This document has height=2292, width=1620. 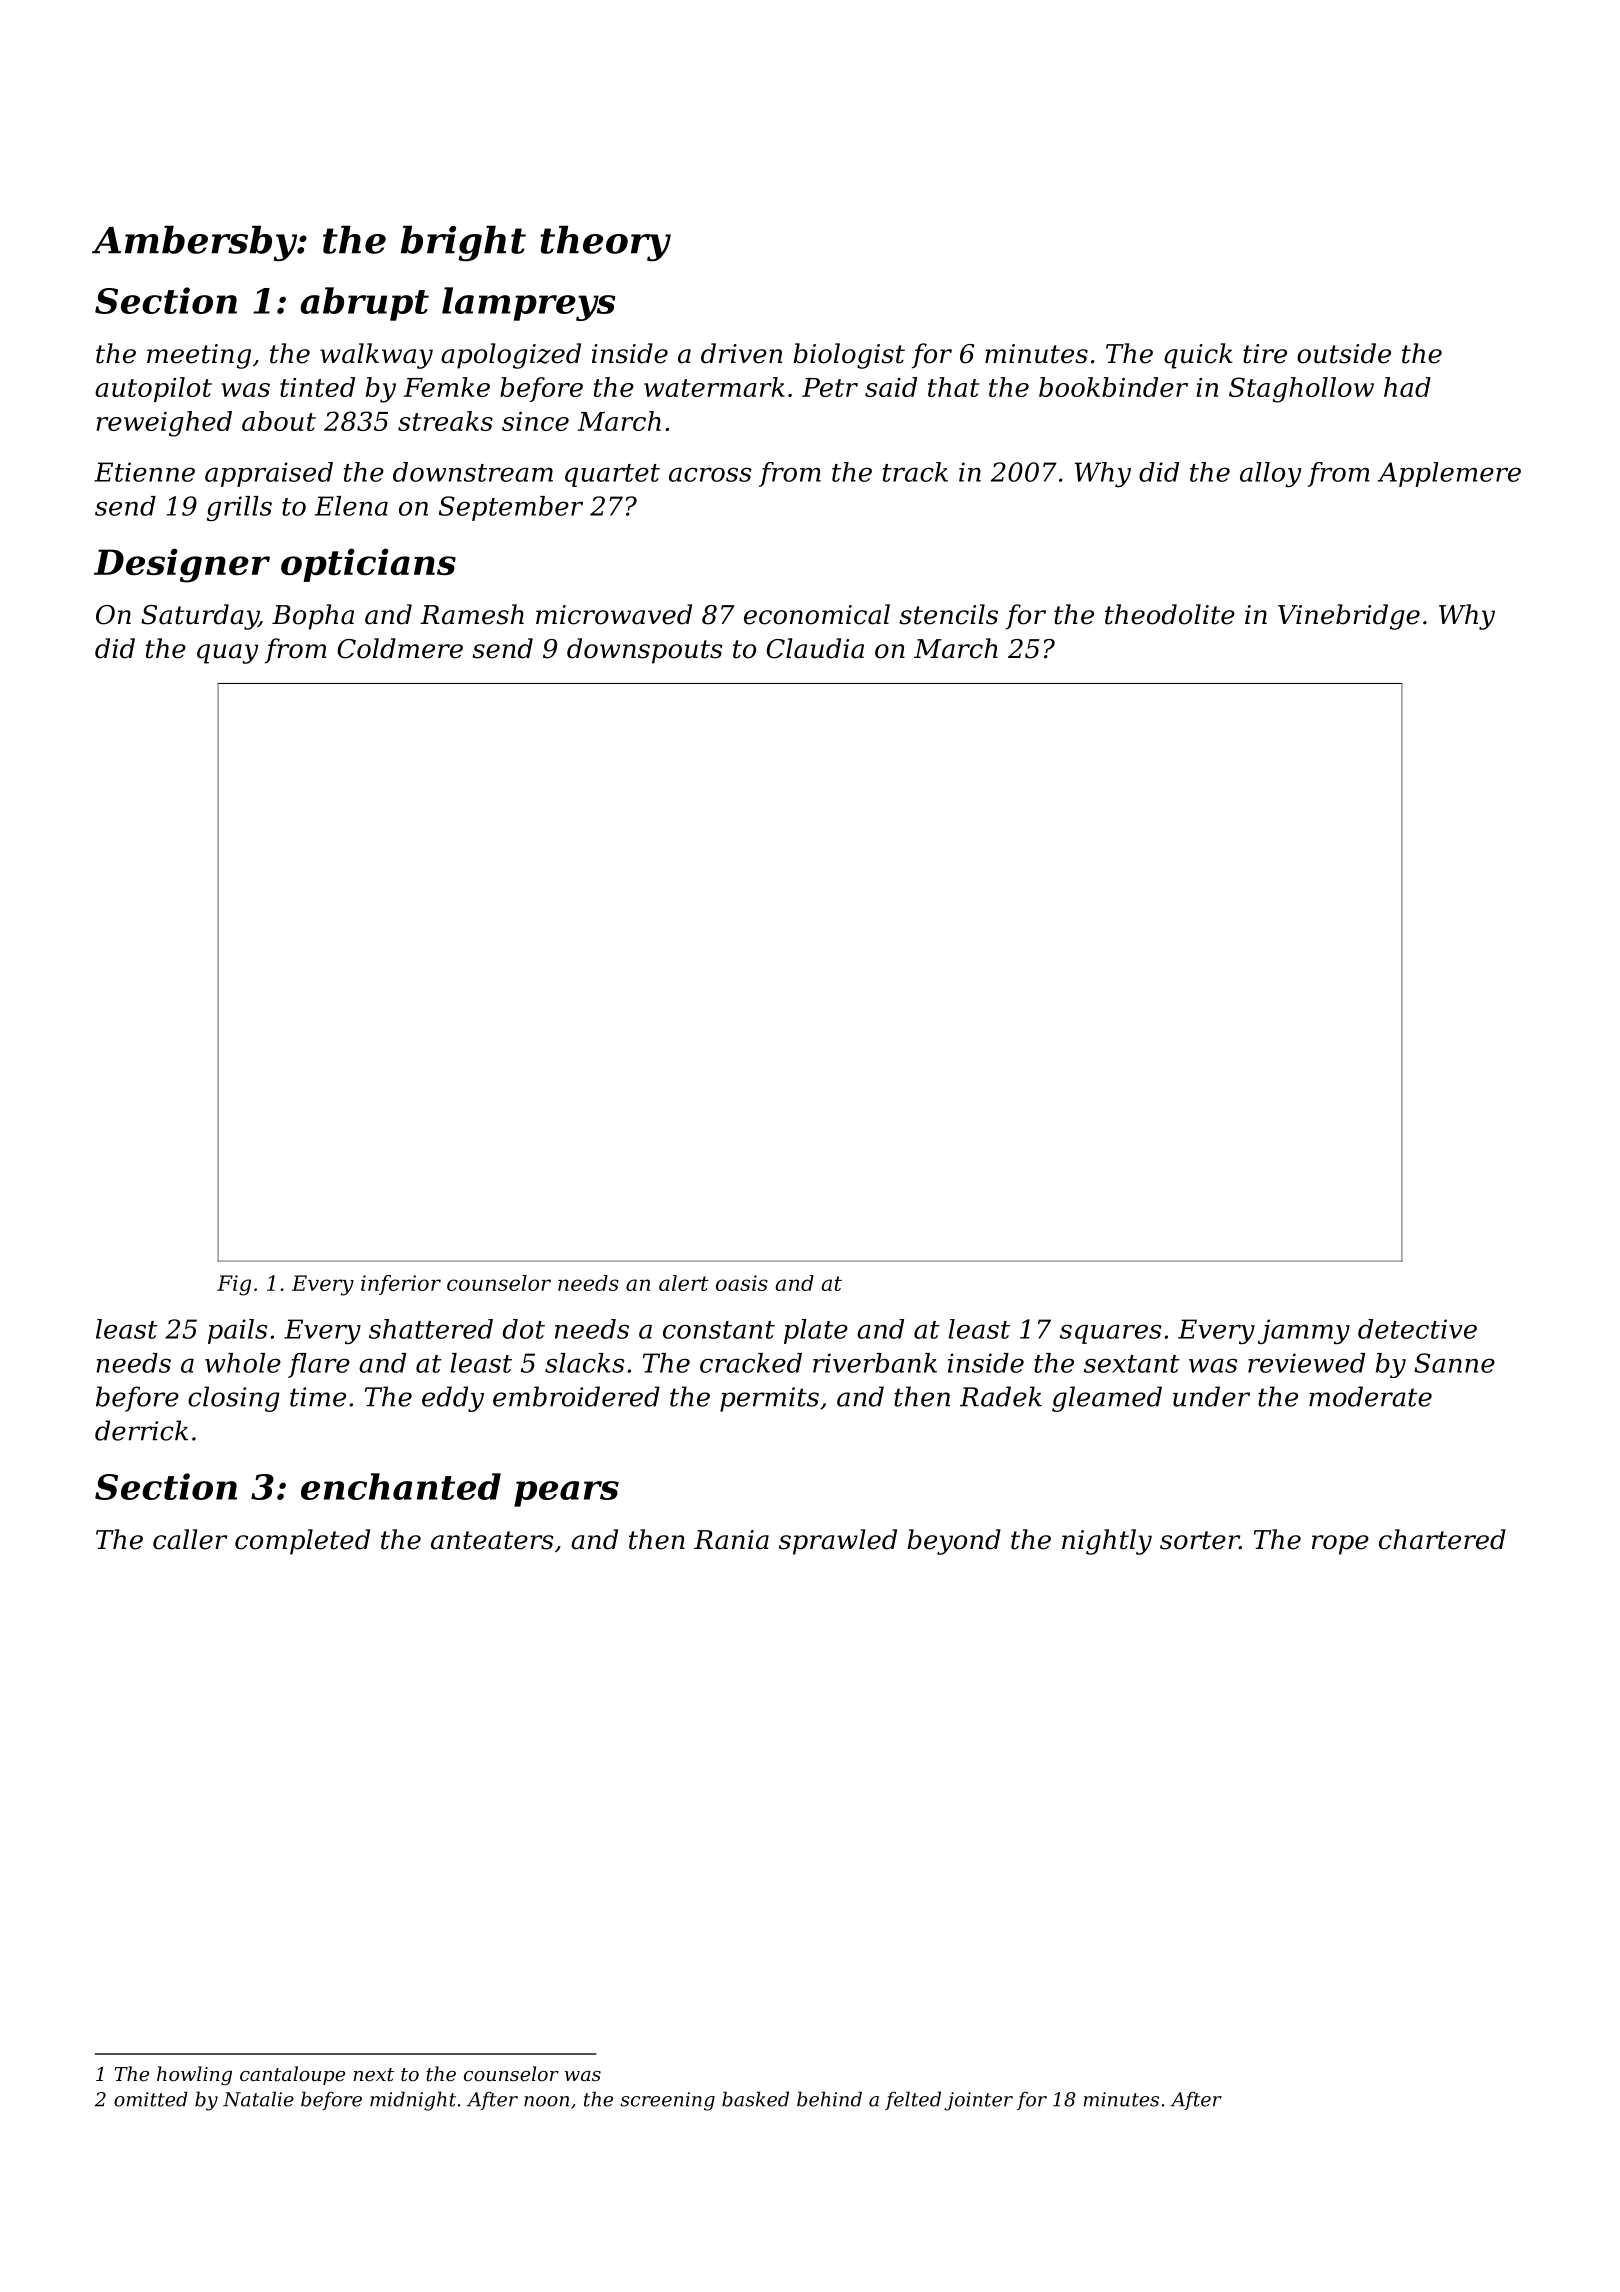 I want to click on squares, so click(x=1111, y=1334).
